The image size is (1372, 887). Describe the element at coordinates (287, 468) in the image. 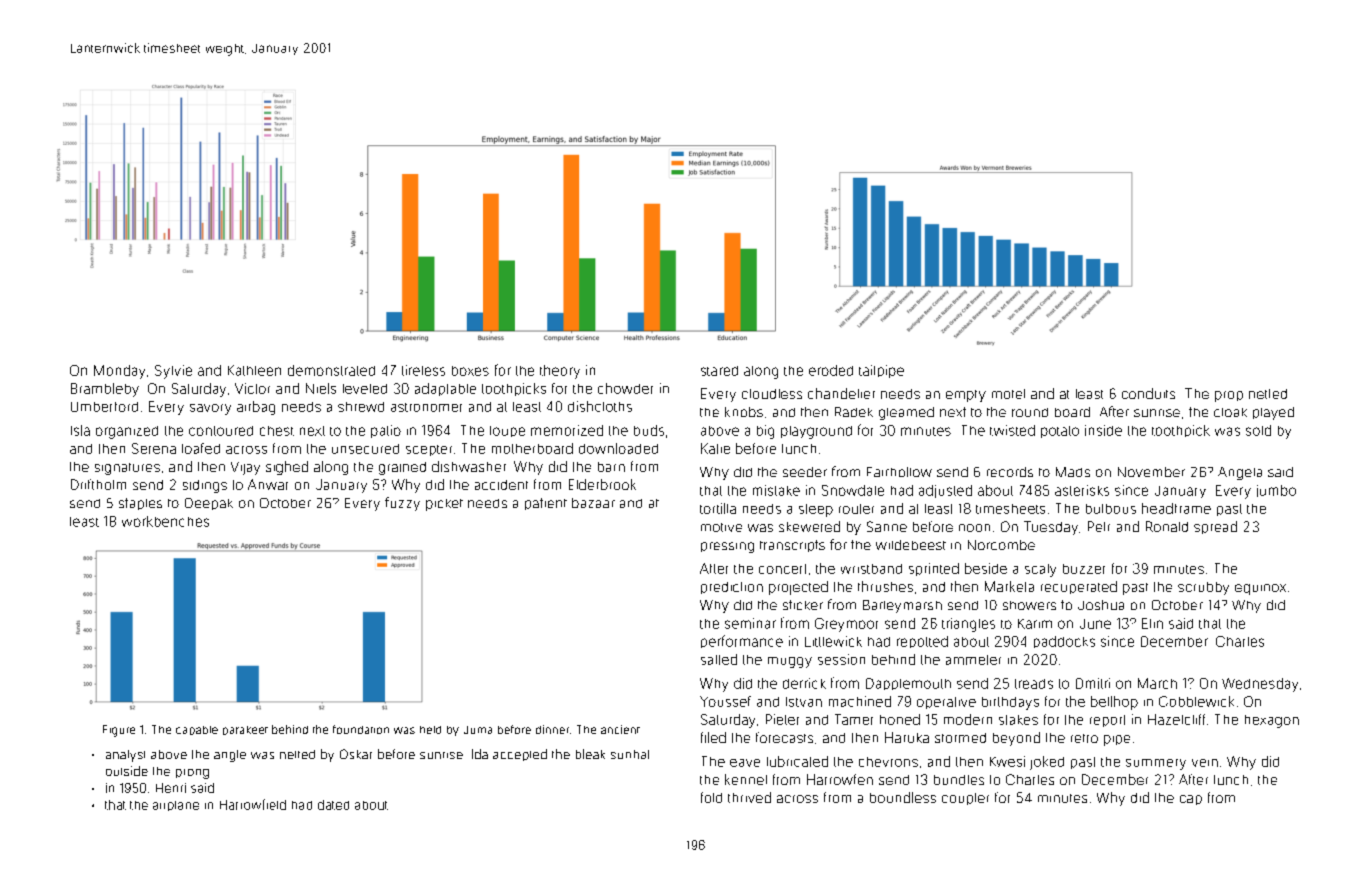

I see `sighed` at that location.
